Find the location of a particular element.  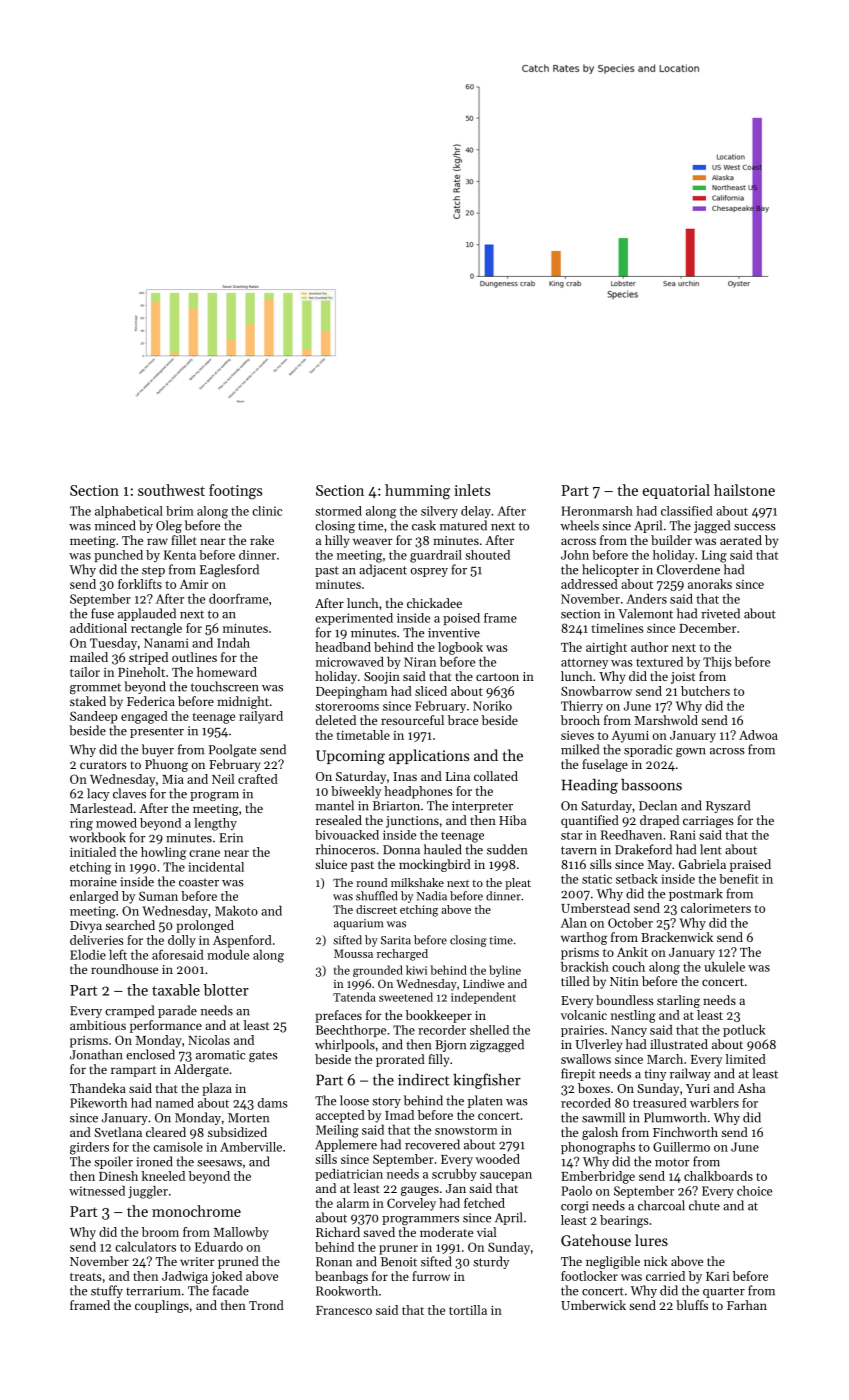

witnessed is located at coordinates (97, 1191).
